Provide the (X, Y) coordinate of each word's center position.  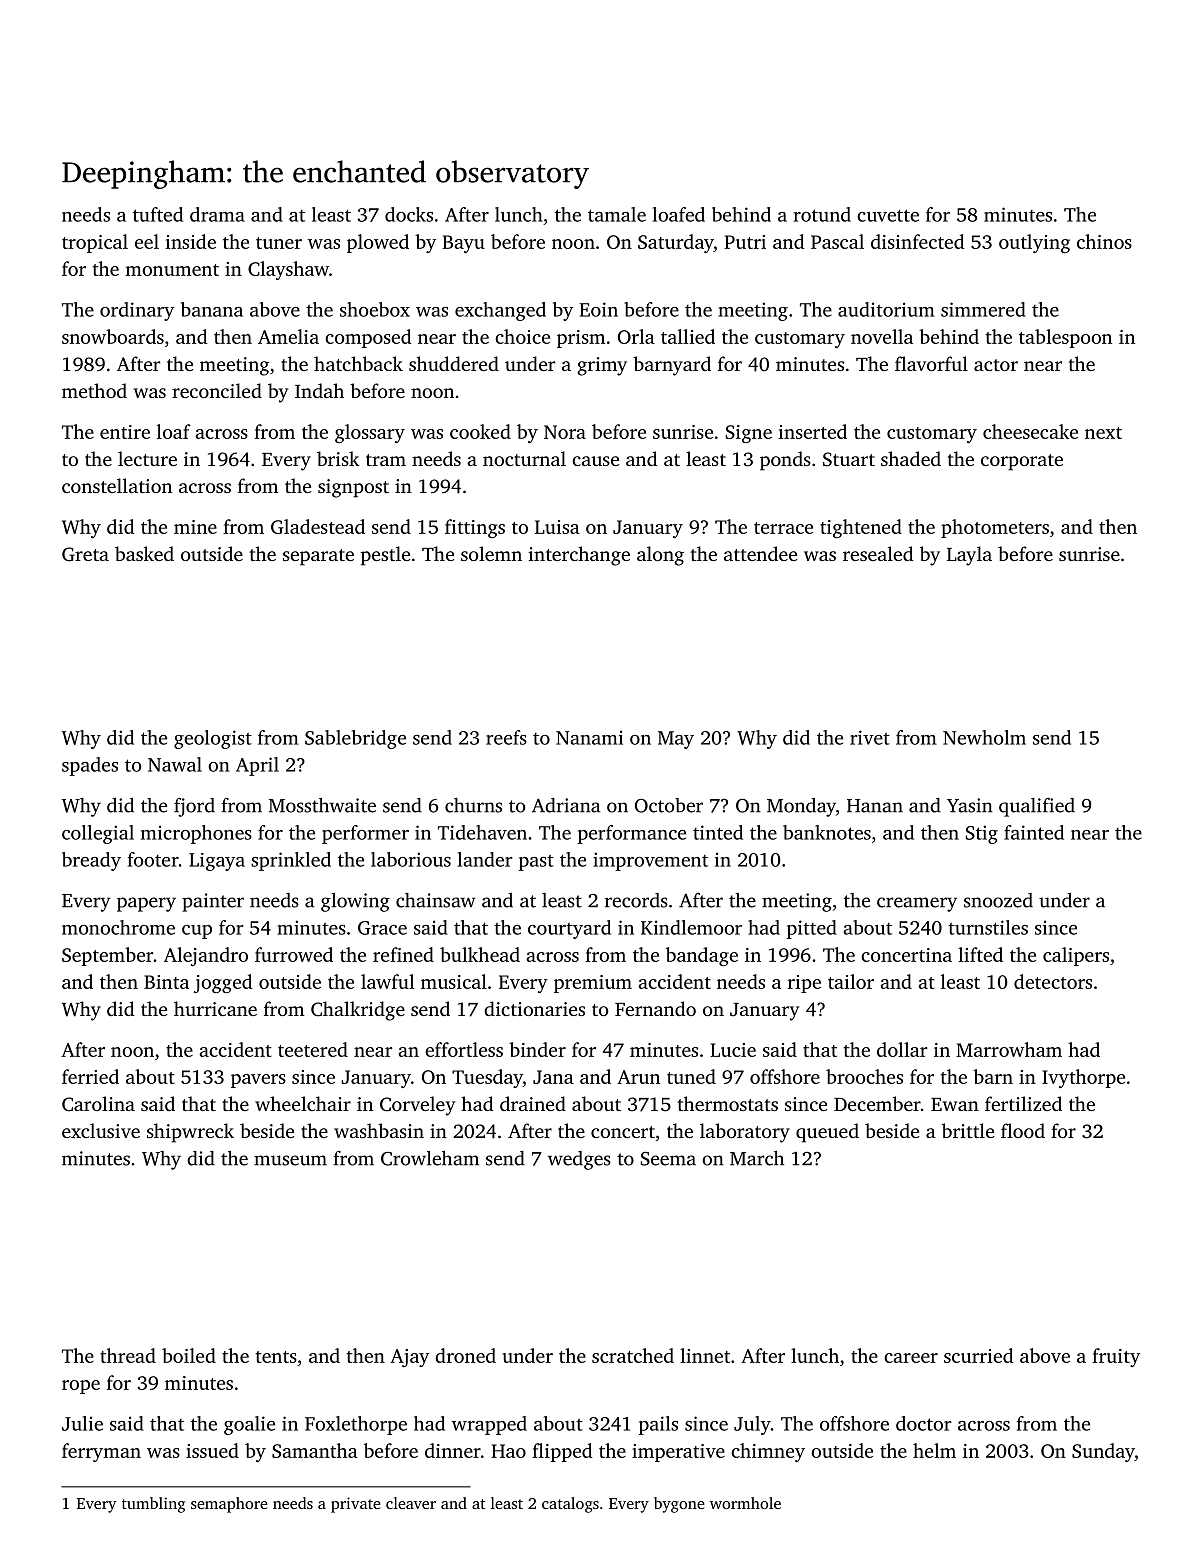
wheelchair (303, 1103)
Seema (668, 1159)
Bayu (463, 244)
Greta (85, 554)
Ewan (955, 1104)
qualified (1037, 807)
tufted (158, 214)
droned (465, 1355)
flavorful (931, 363)
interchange (579, 556)
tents (276, 1357)
